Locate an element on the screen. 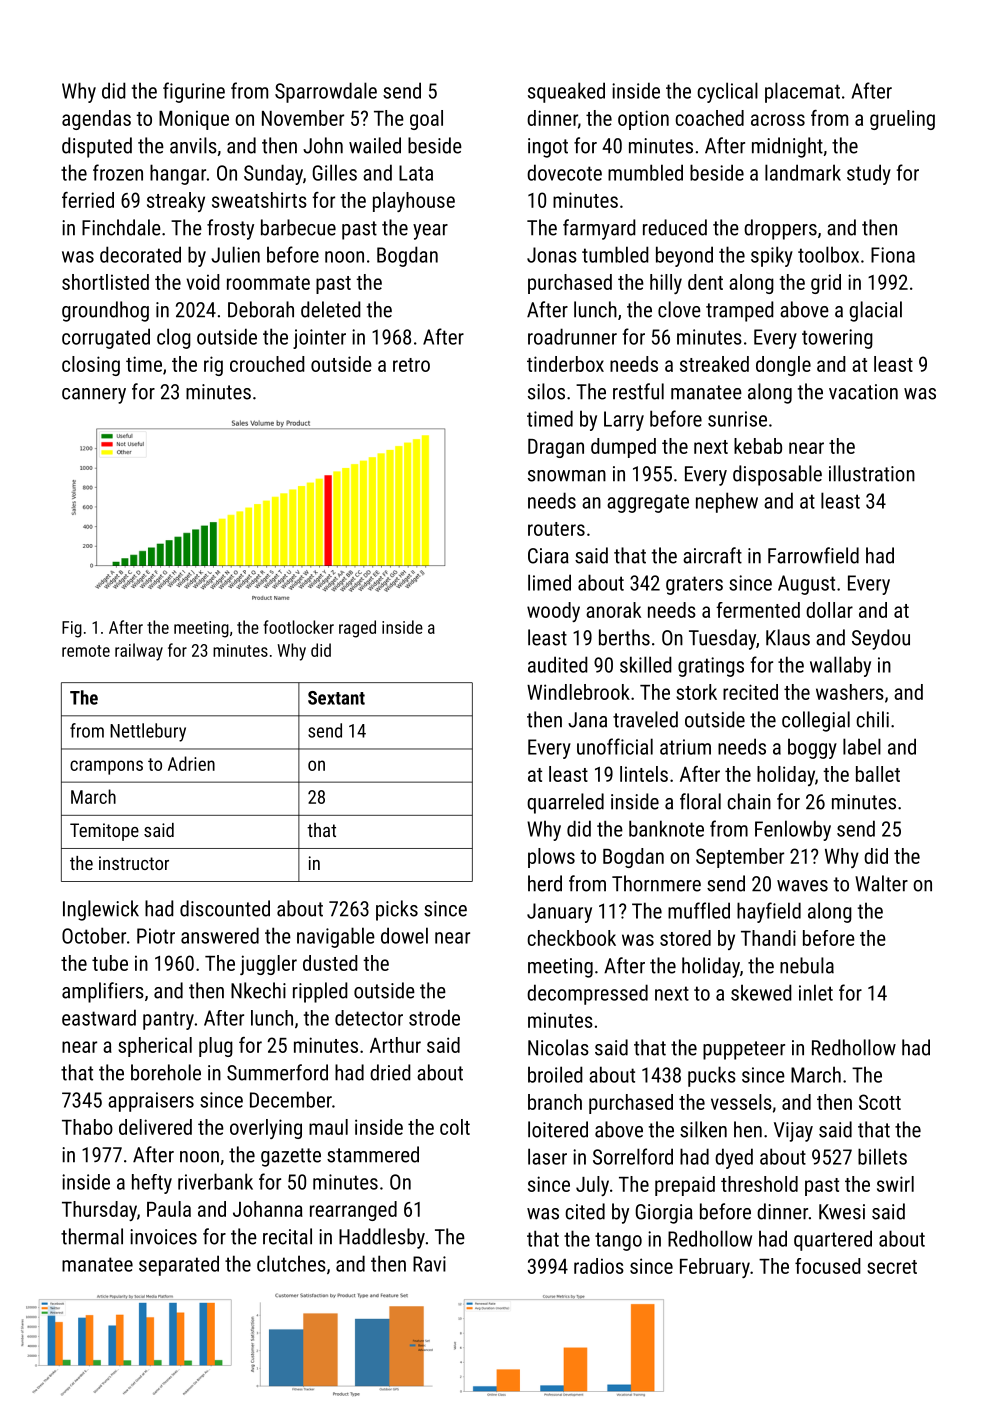 The image size is (999, 1419). agendas is located at coordinates (96, 120).
